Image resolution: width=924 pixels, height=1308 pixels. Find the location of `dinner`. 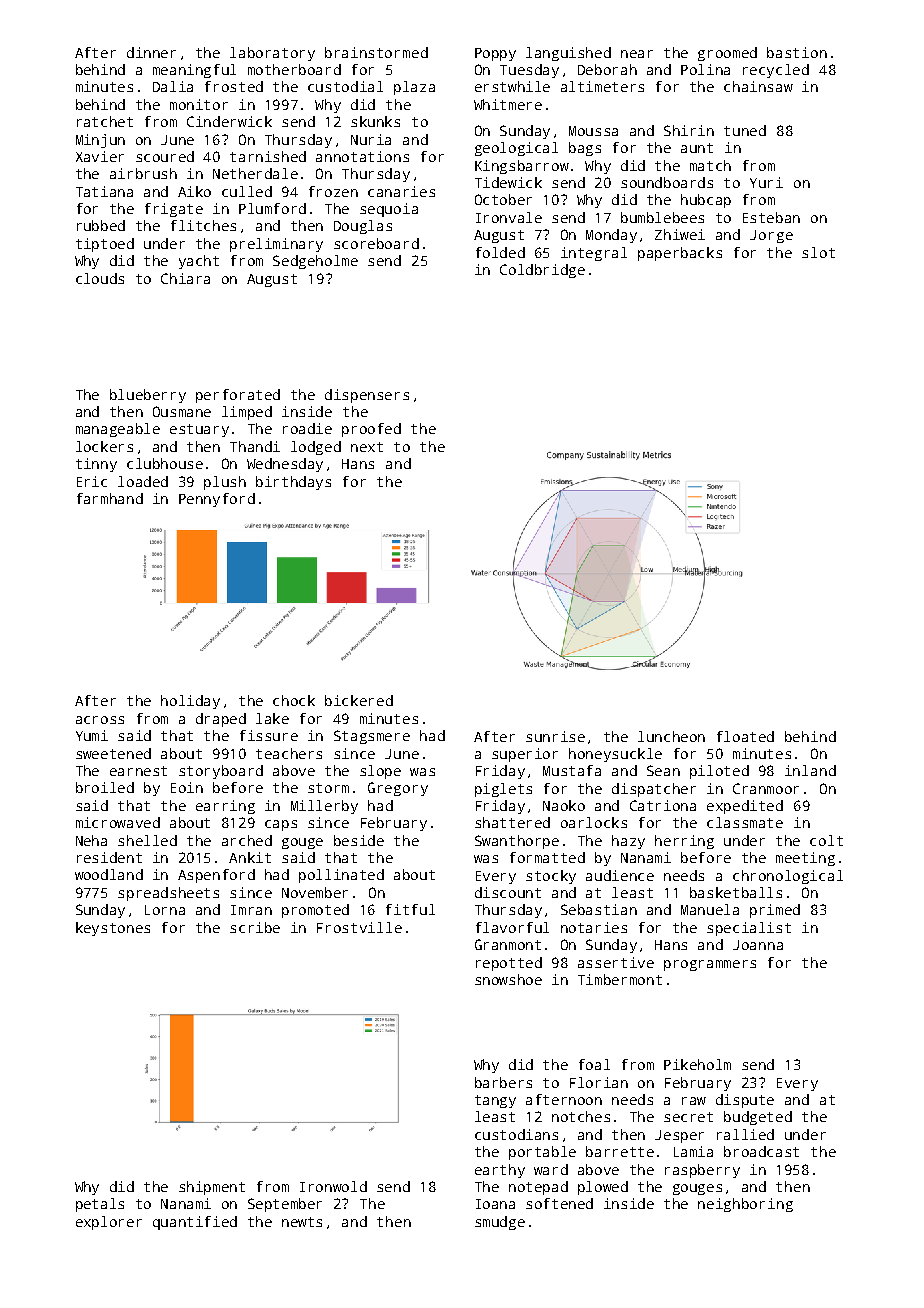

dinner is located at coordinates (151, 52).
